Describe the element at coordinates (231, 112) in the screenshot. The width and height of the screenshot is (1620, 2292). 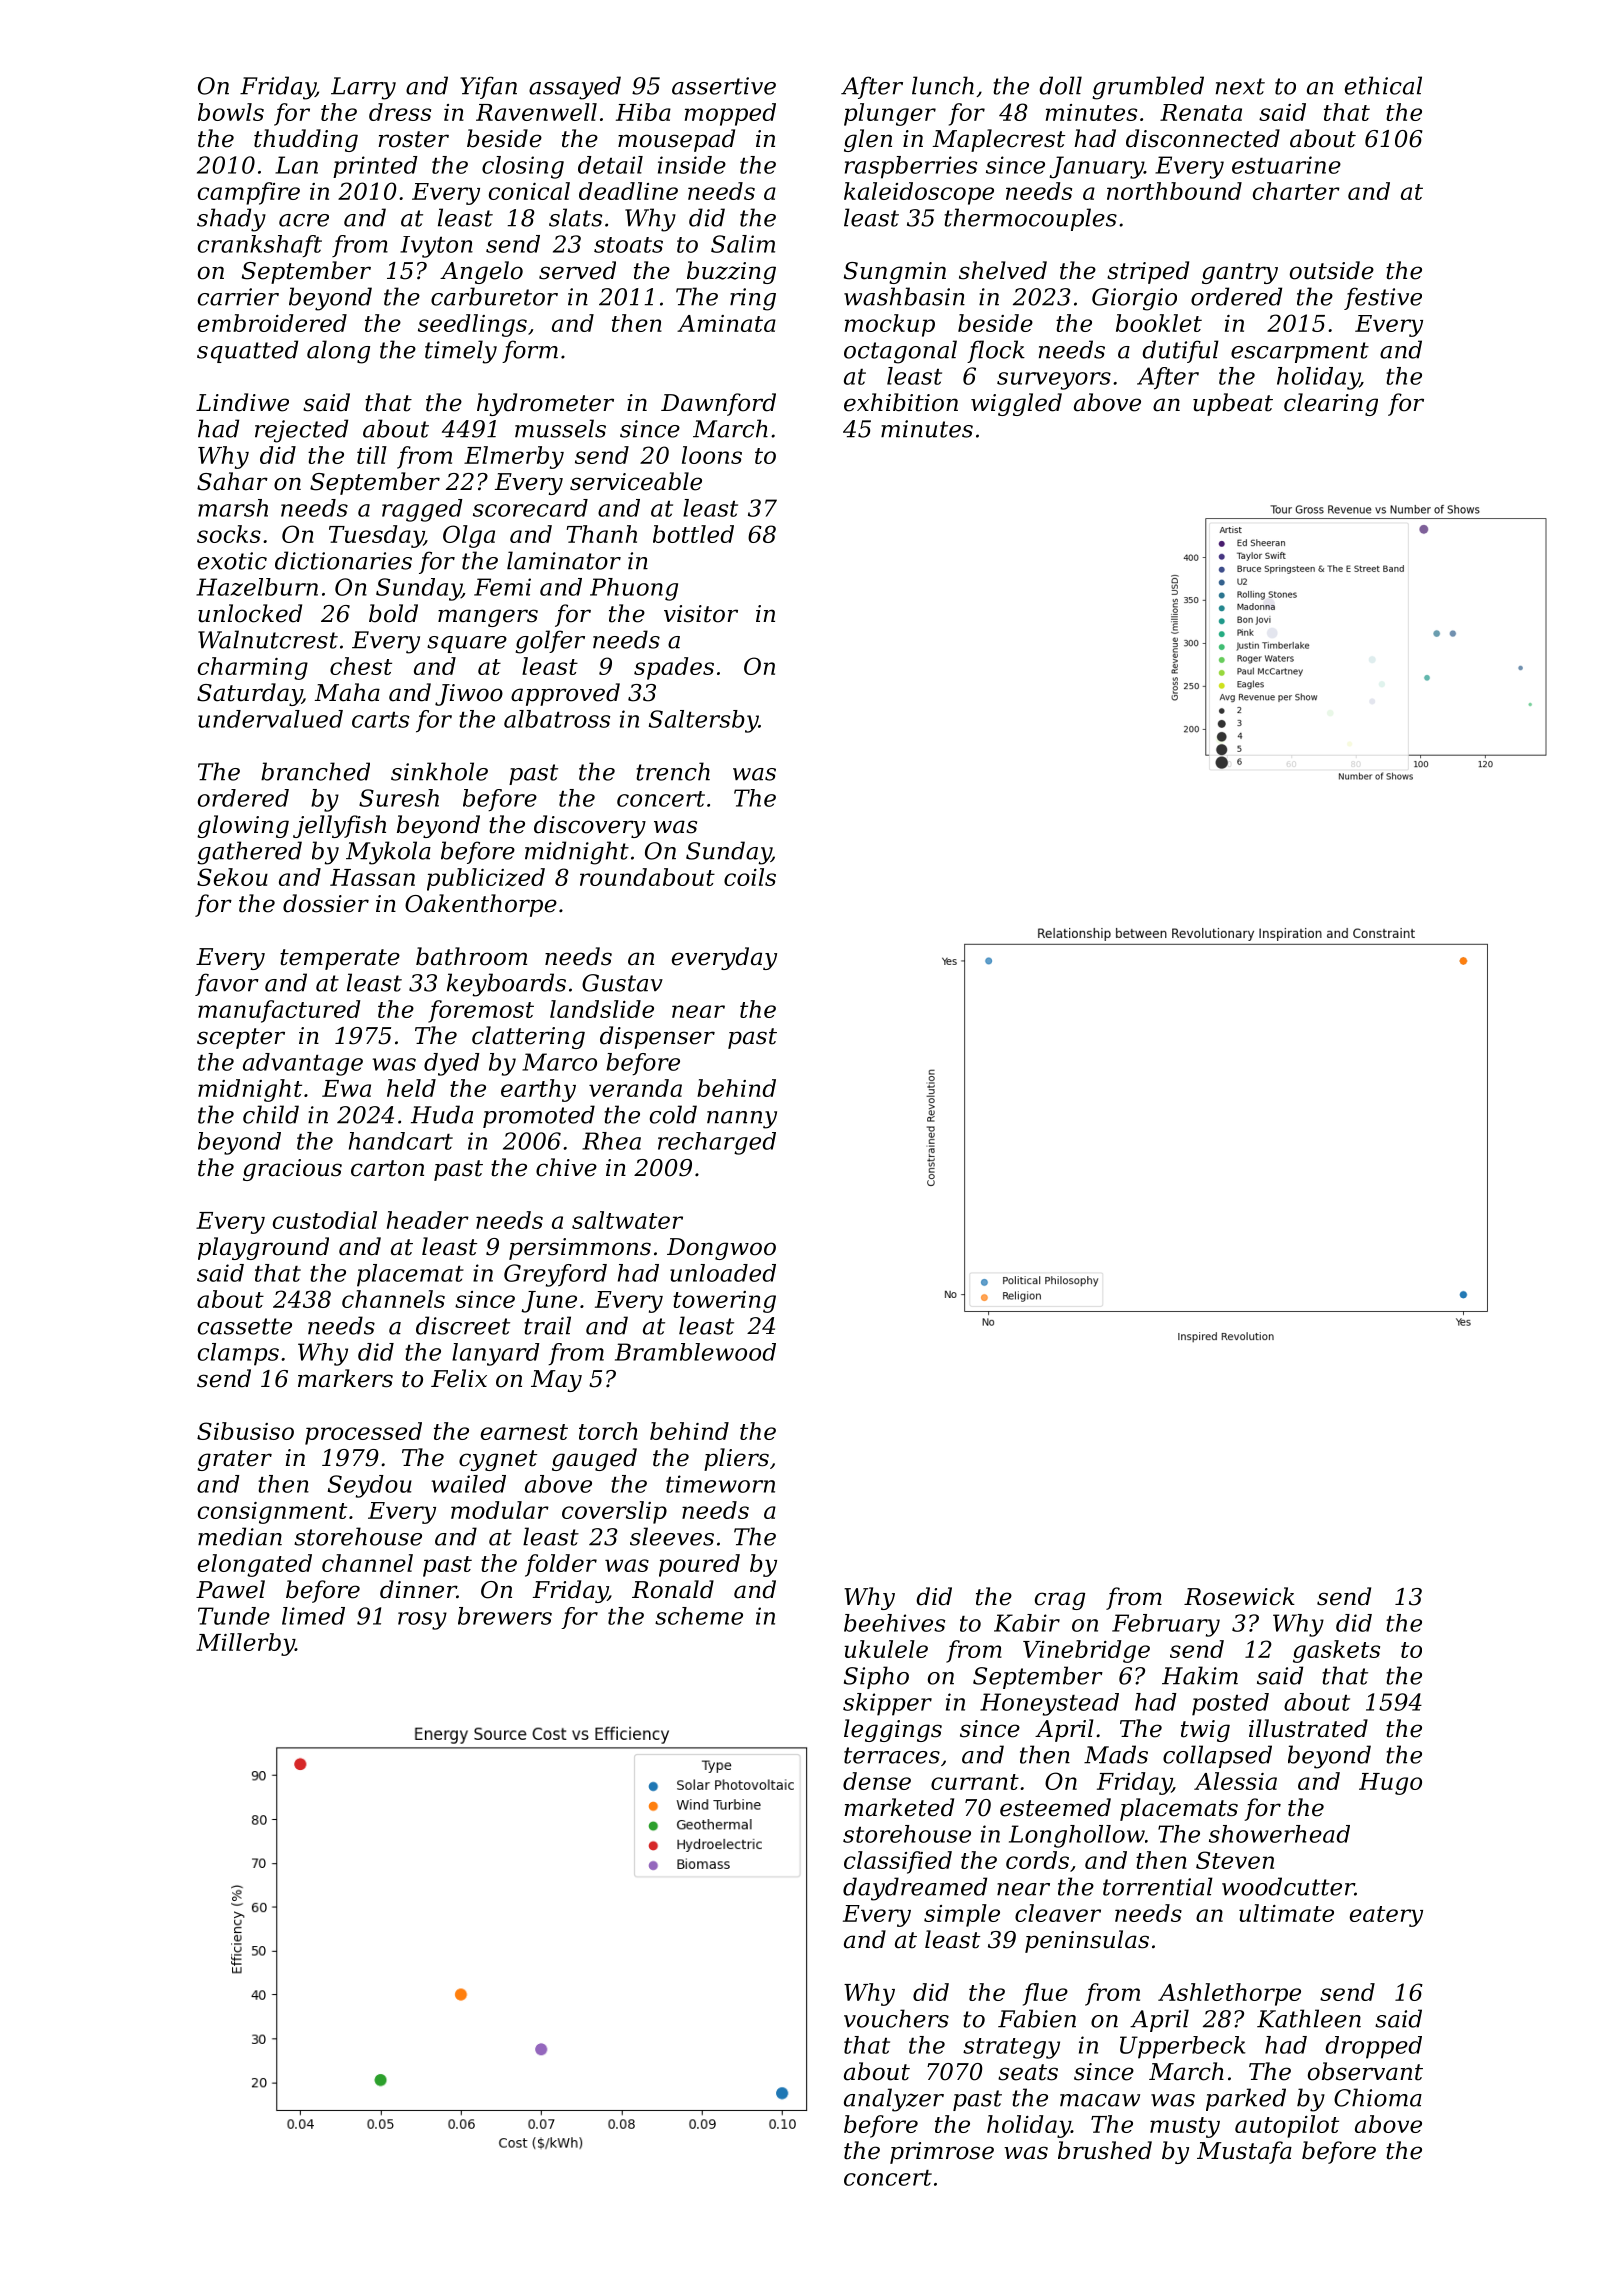
I see `bowls` at that location.
